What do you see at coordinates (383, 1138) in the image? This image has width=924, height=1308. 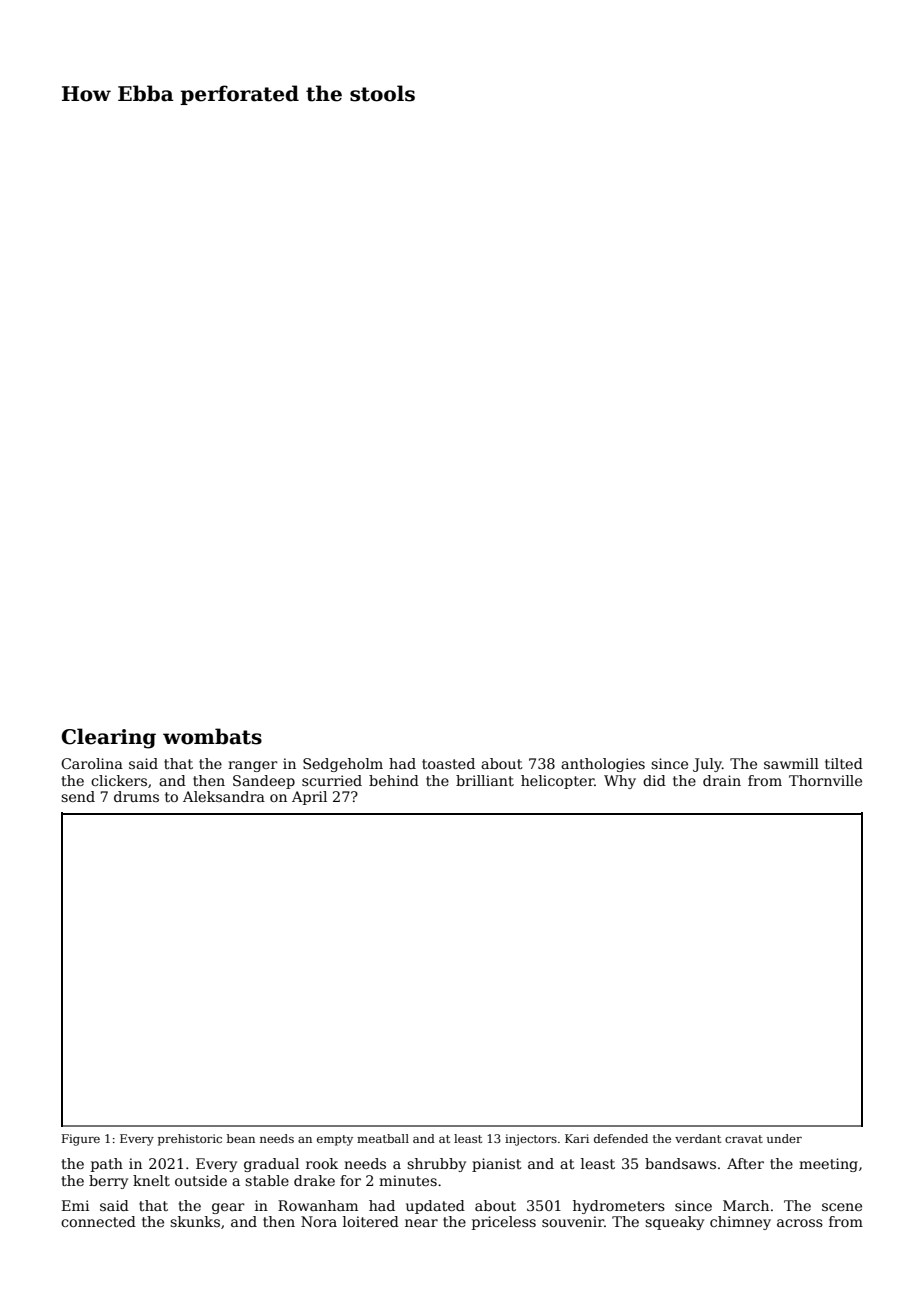 I see `meatball` at bounding box center [383, 1138].
